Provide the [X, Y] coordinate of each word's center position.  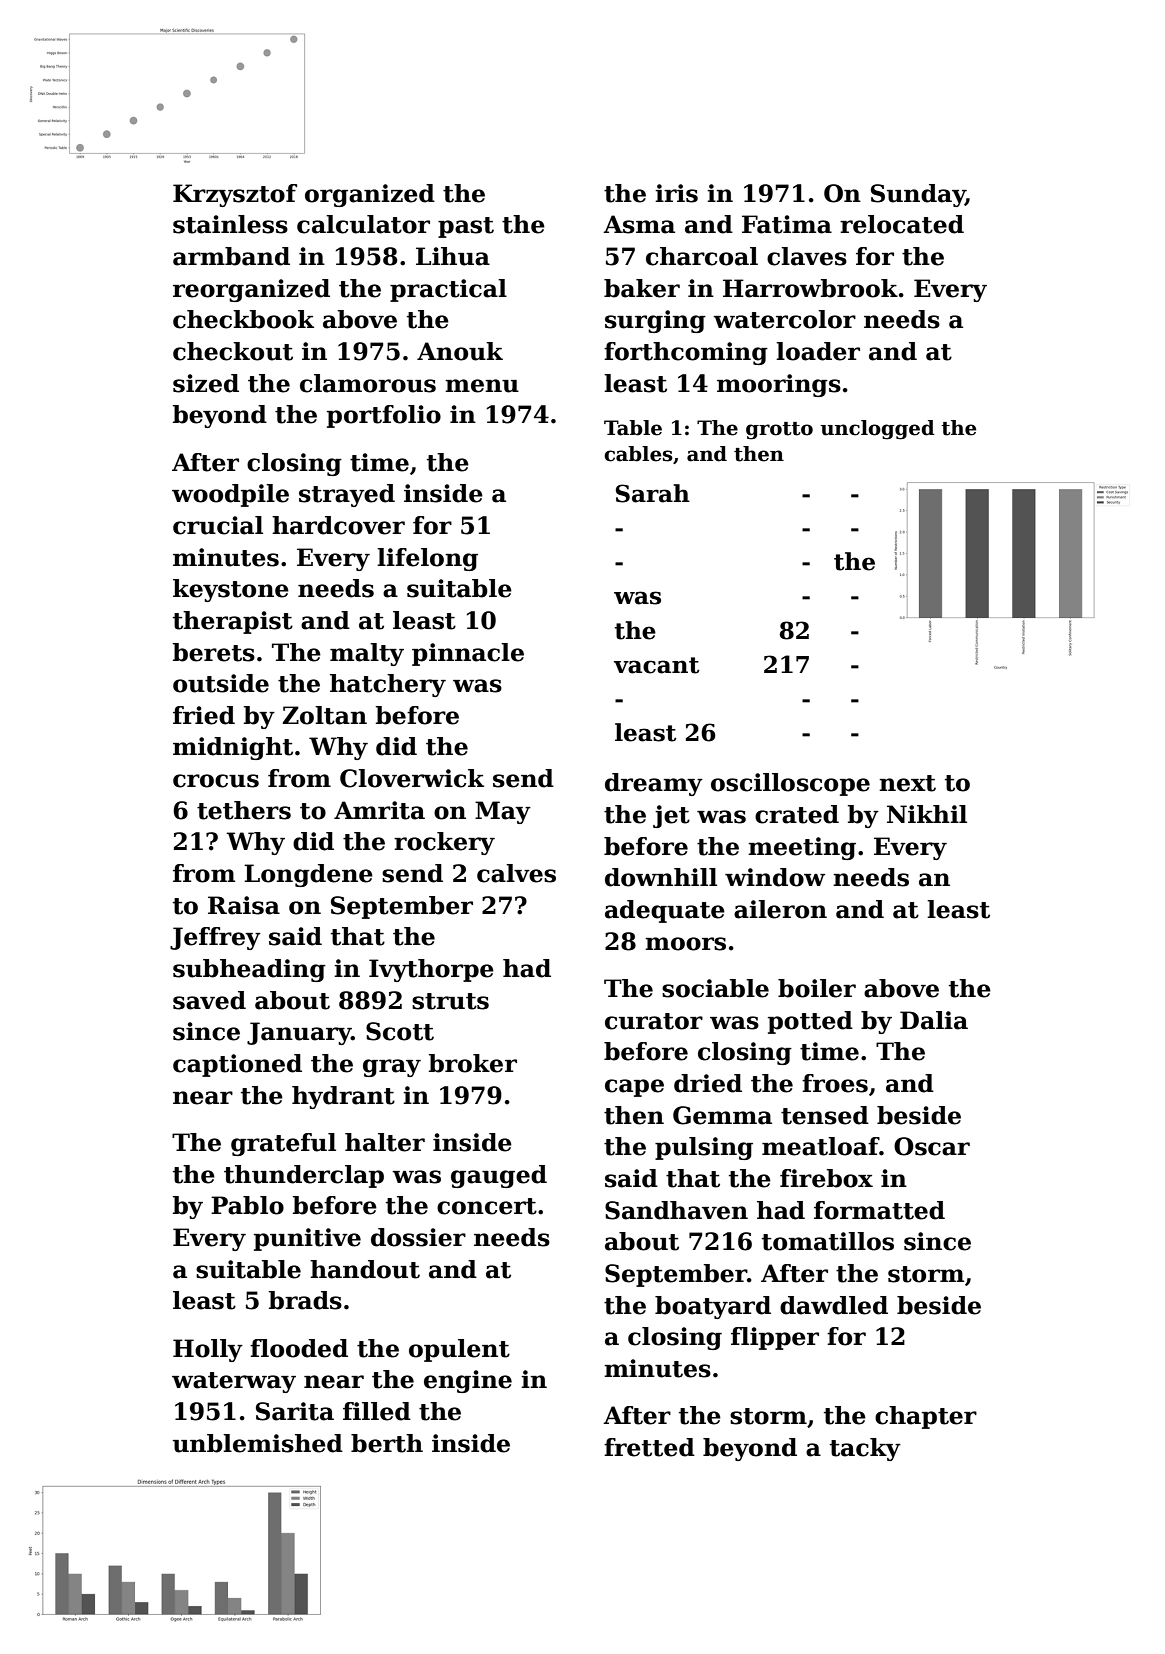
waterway [234, 1382]
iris [676, 193]
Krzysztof [235, 195]
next [907, 783]
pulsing [704, 1148]
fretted [649, 1447]
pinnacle [468, 654]
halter [385, 1142]
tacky [865, 1449]
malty [367, 654]
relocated [902, 224]
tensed [825, 1115]
